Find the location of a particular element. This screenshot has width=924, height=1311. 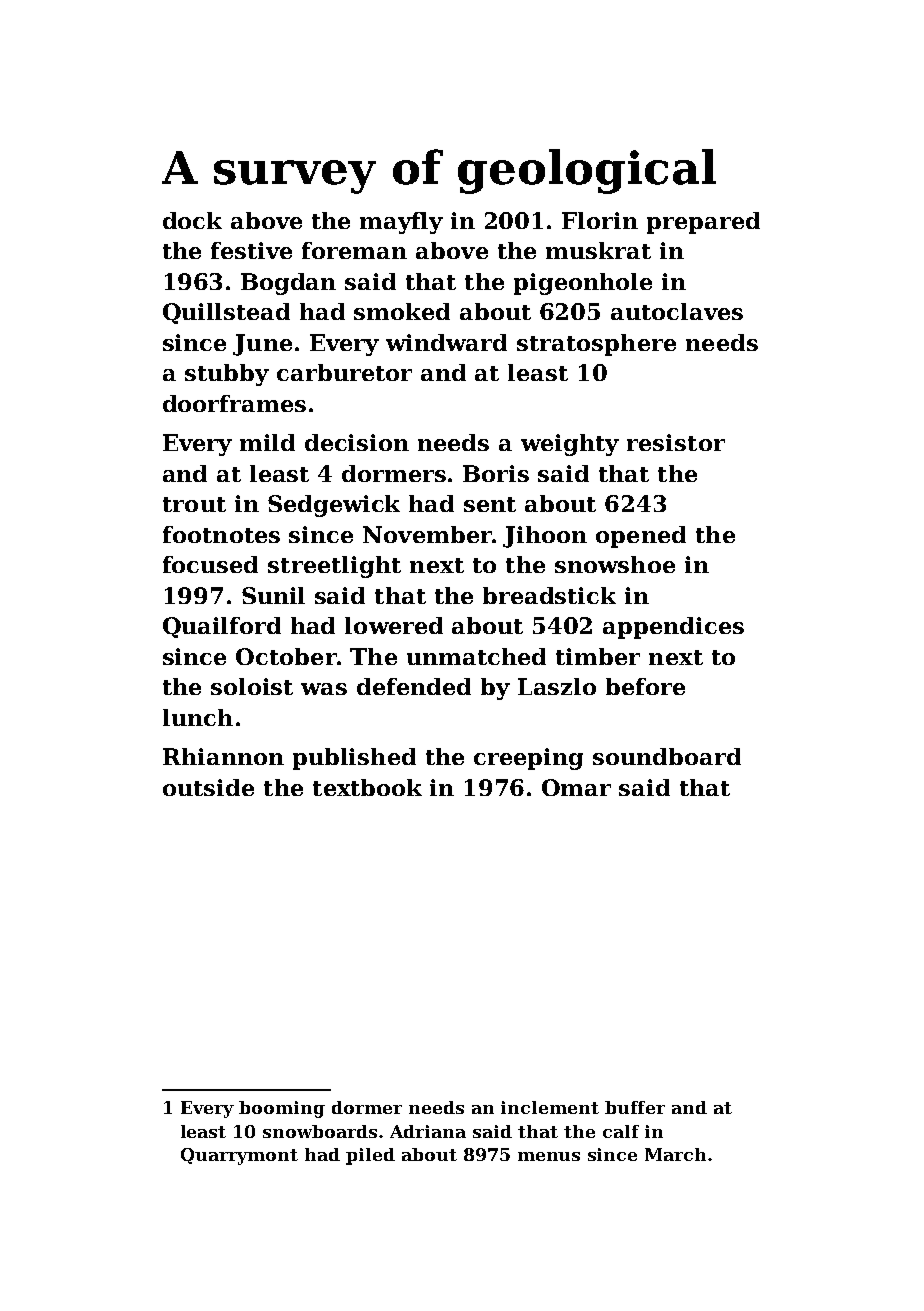

Adriana is located at coordinates (428, 1131).
